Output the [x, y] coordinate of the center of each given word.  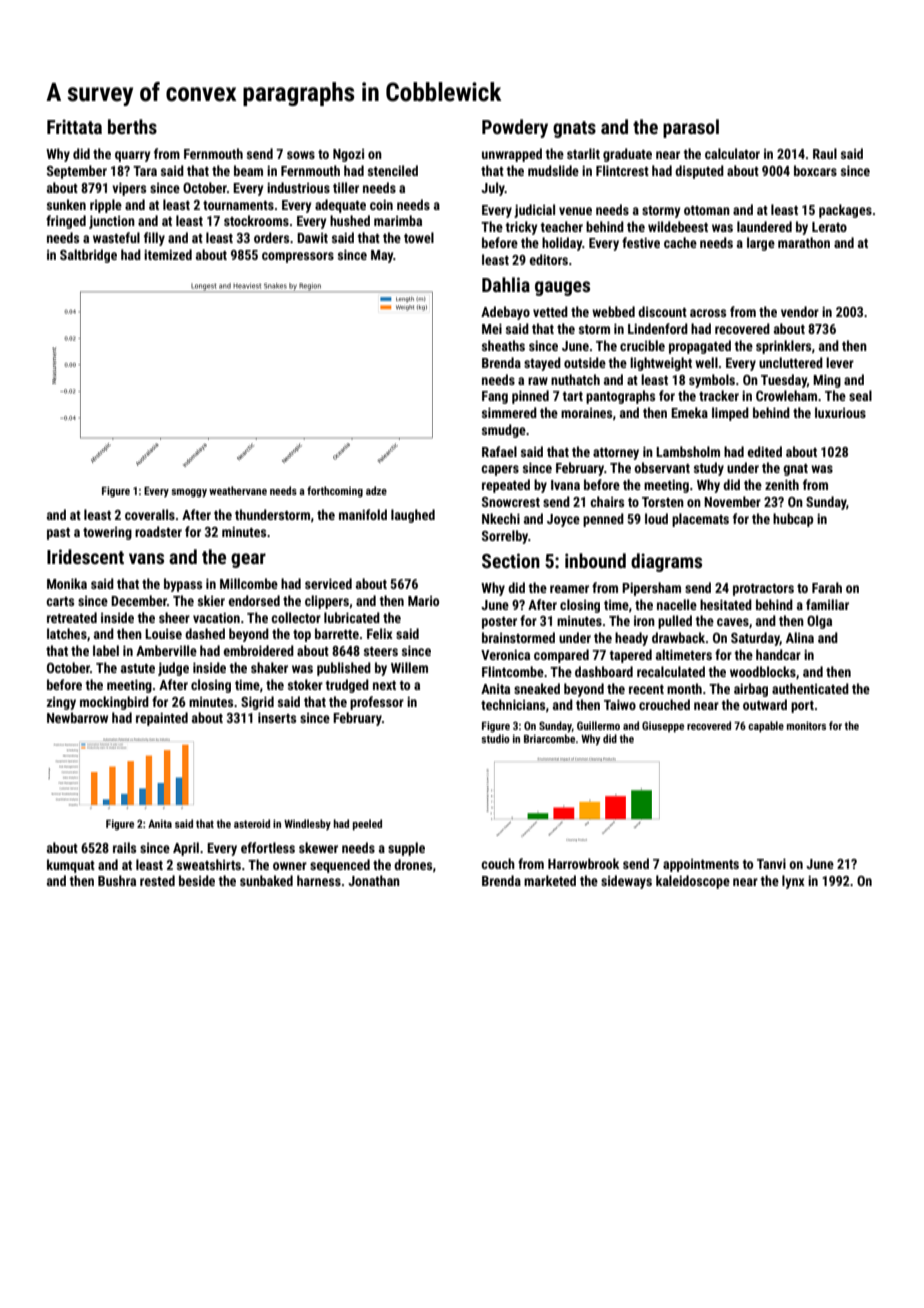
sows [301, 155]
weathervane [238, 490]
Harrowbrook [583, 863]
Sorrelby [505, 537]
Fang [495, 397]
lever [840, 362]
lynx [793, 882]
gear [248, 560]
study [709, 469]
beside [197, 880]
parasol [691, 128]
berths [132, 126]
